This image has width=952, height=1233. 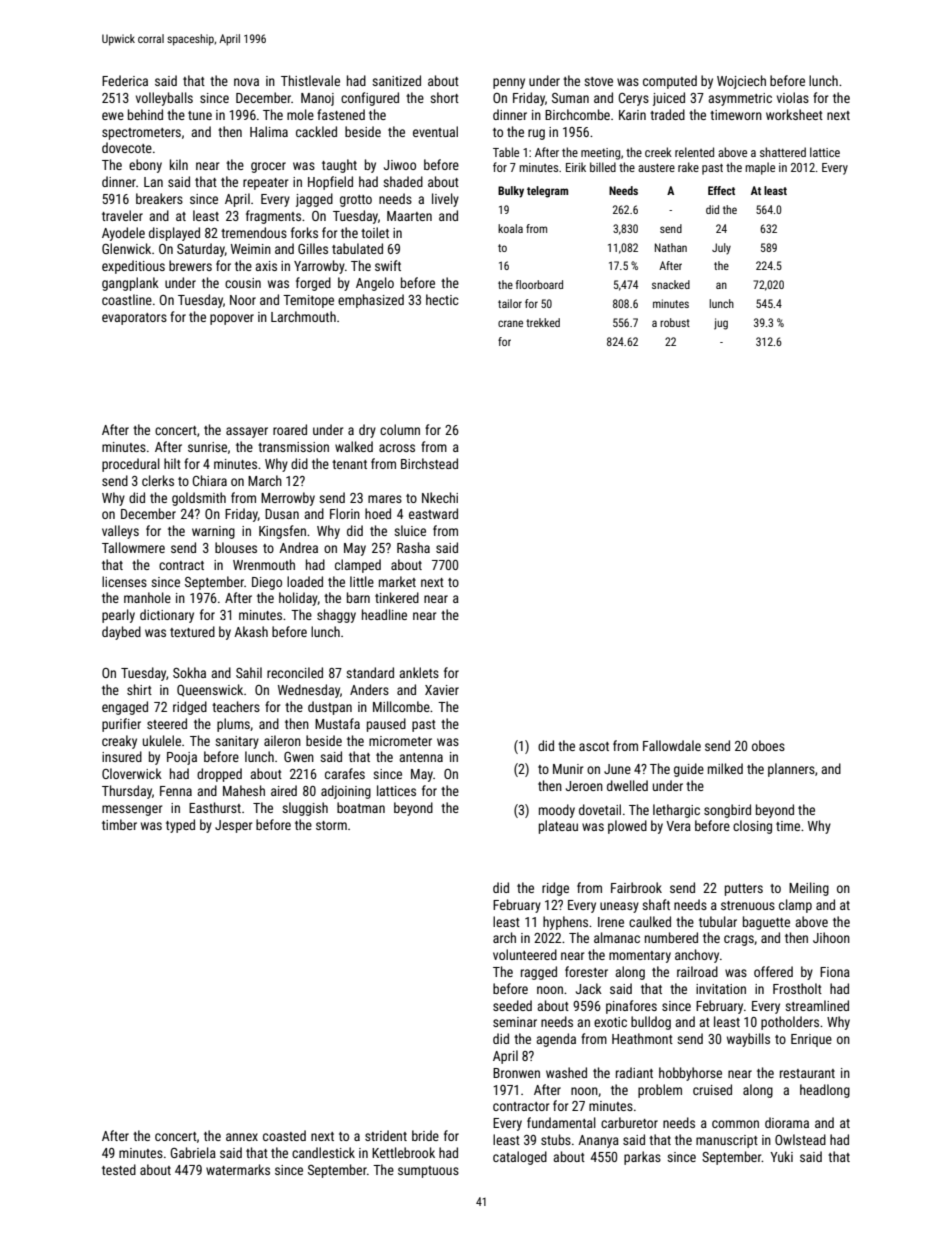 I want to click on Xavier, so click(x=442, y=690).
